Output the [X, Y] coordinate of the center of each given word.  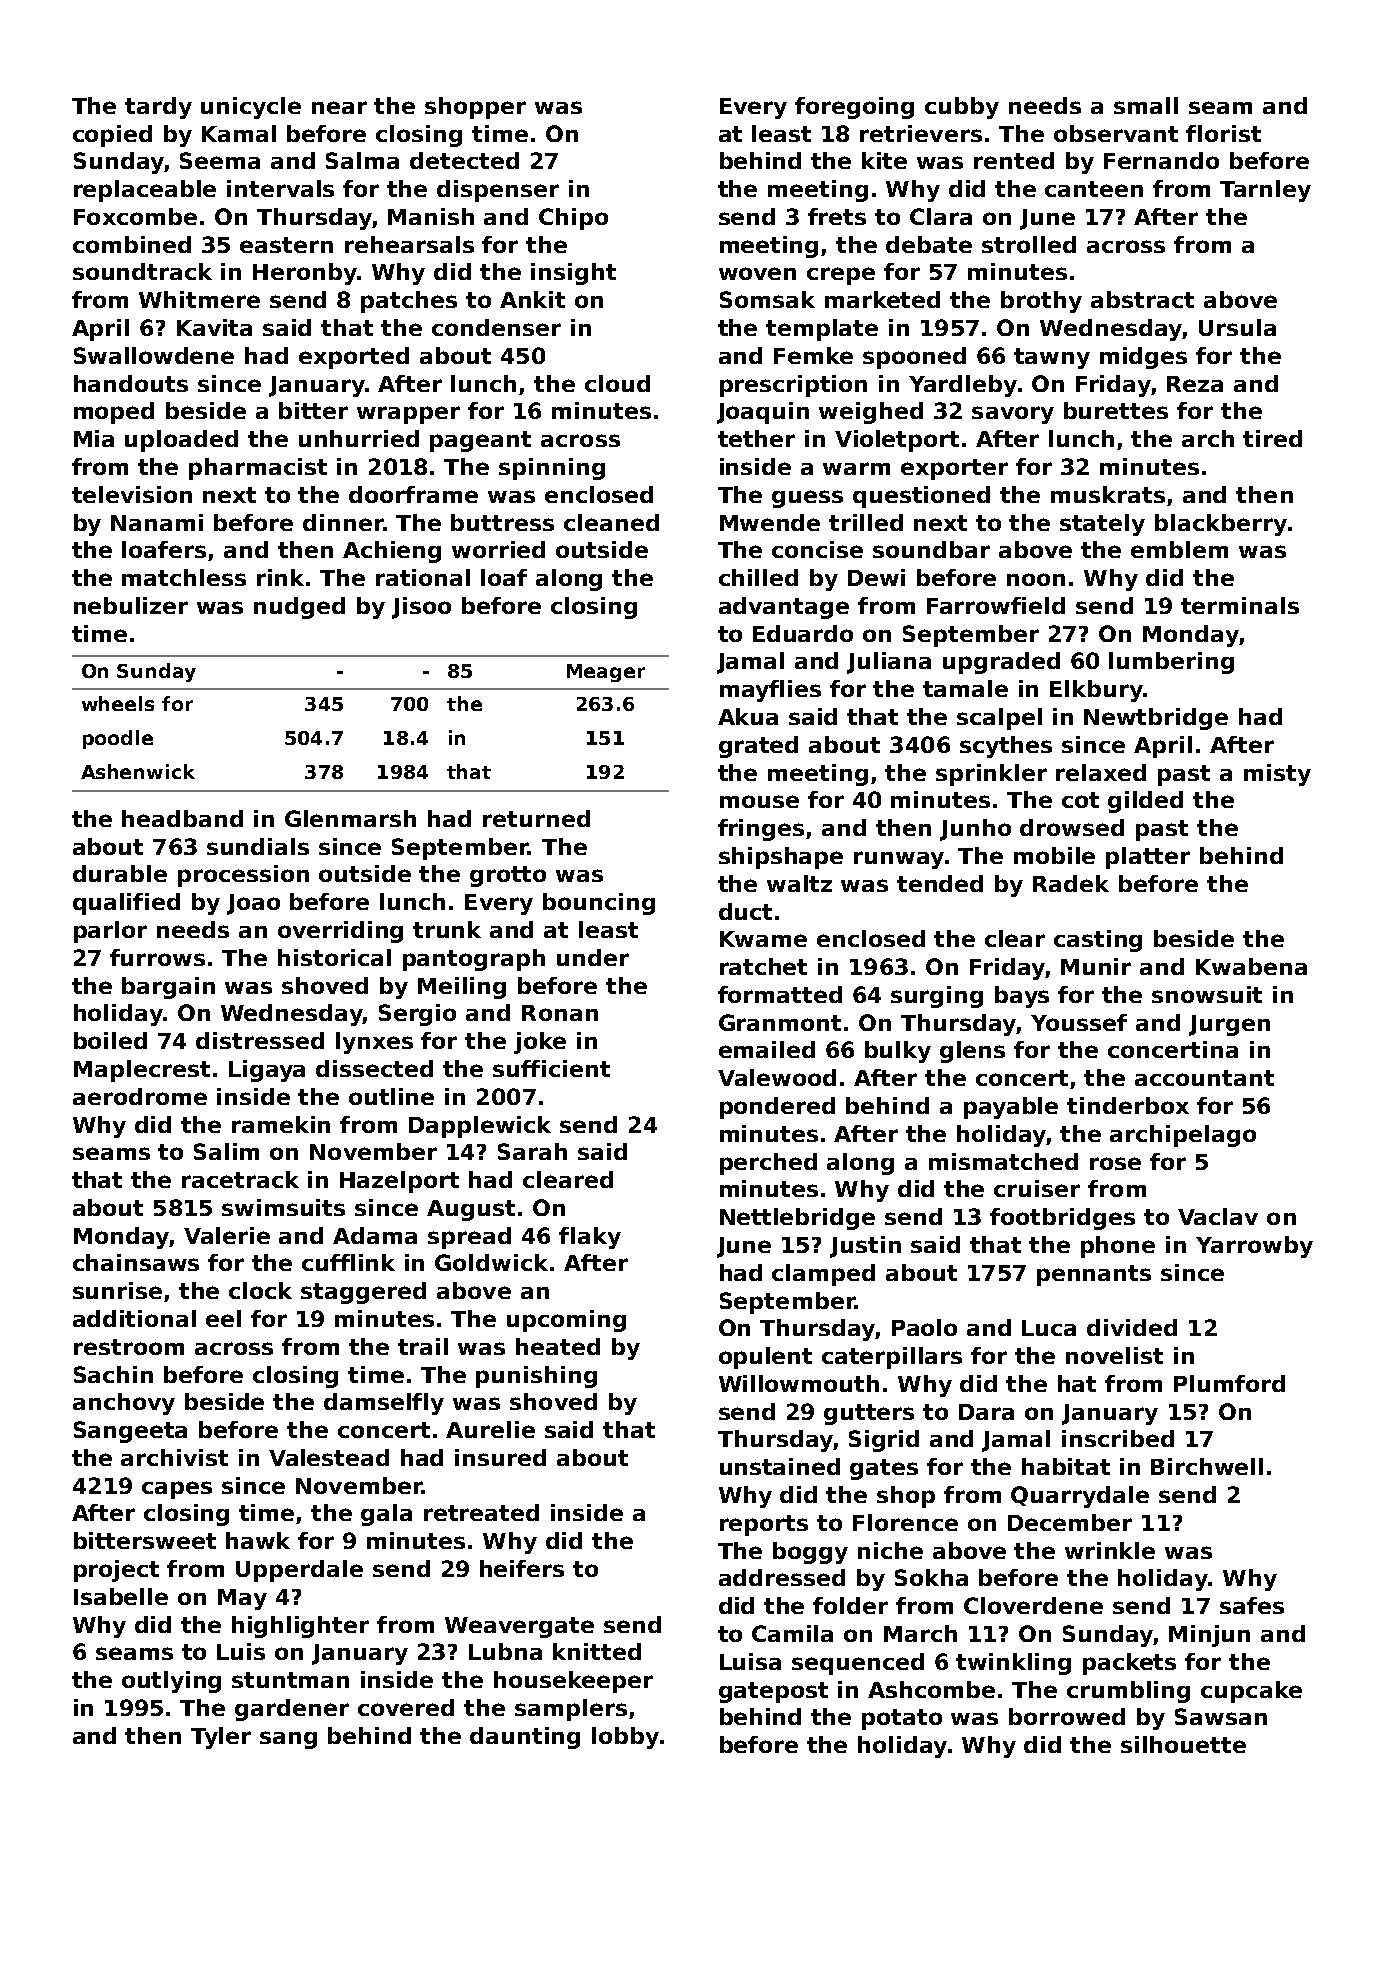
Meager [606, 673]
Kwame [763, 939]
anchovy [124, 1404]
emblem [1179, 549]
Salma [362, 160]
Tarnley [1265, 191]
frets [837, 216]
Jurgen [1229, 1025]
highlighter [300, 1627]
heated [558, 1346]
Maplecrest [142, 1071]
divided [1132, 1327]
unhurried [359, 438]
